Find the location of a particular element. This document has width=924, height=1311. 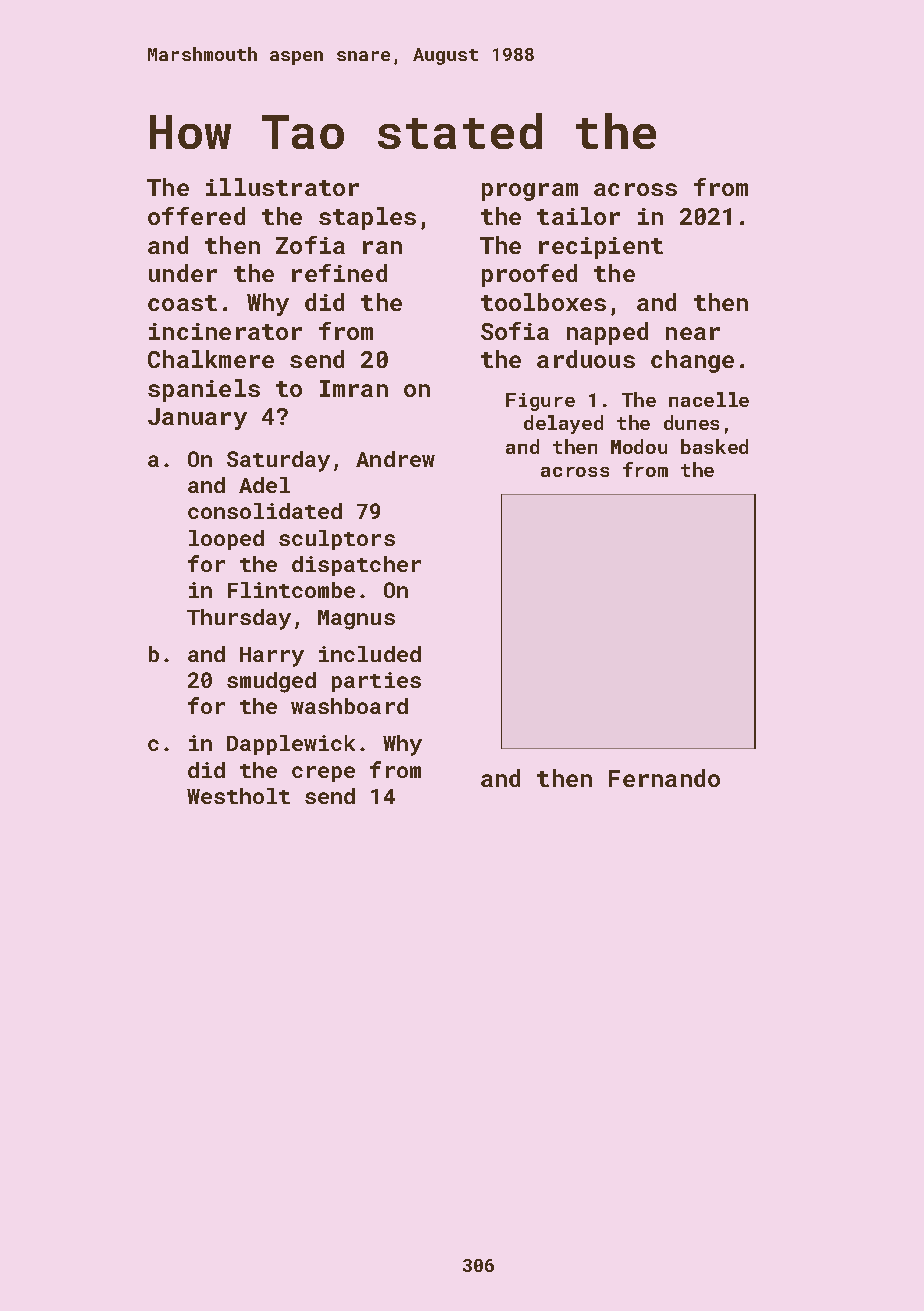

arduous is located at coordinates (586, 359).
